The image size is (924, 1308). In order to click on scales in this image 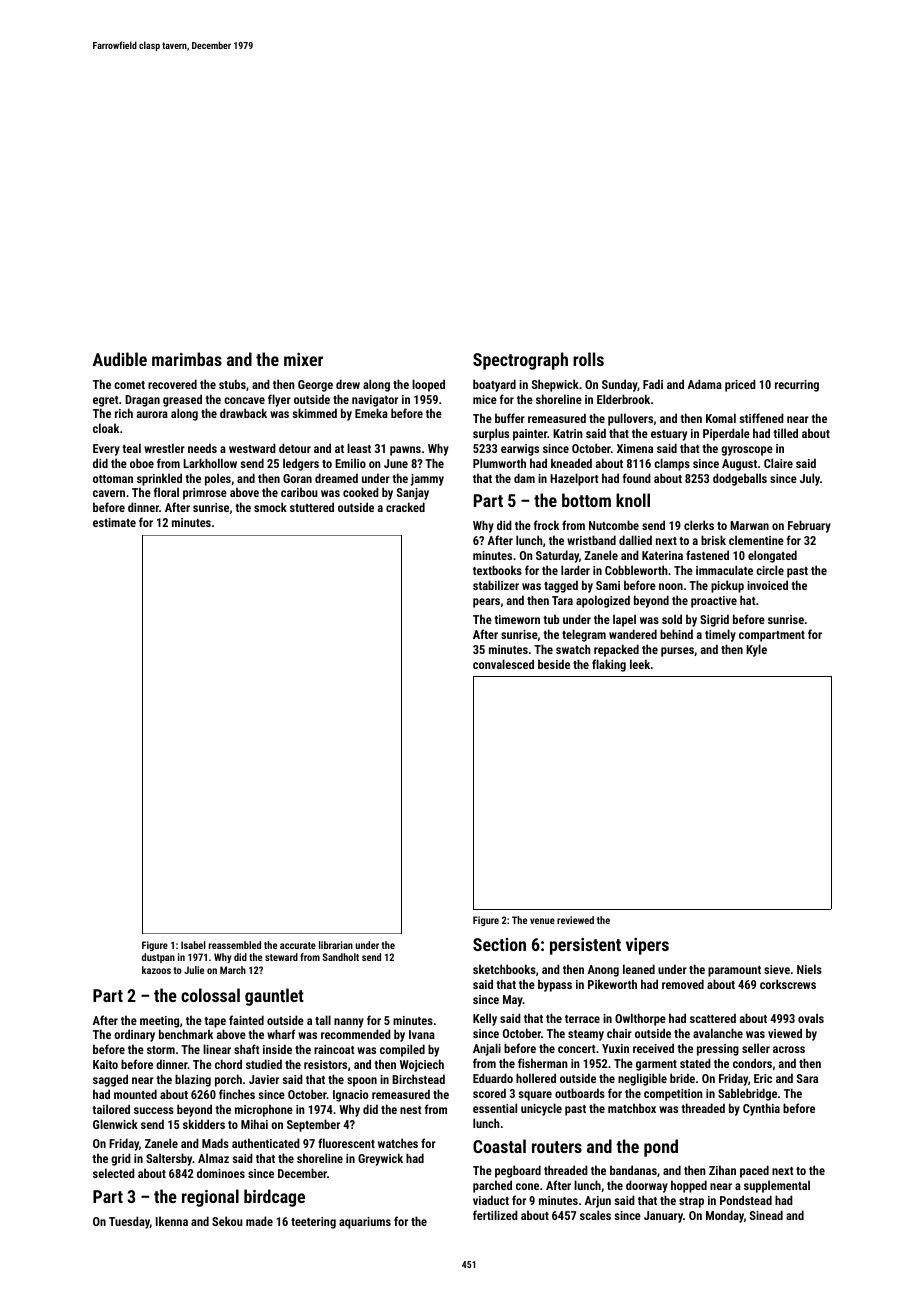, I will do `click(595, 1215)`.
